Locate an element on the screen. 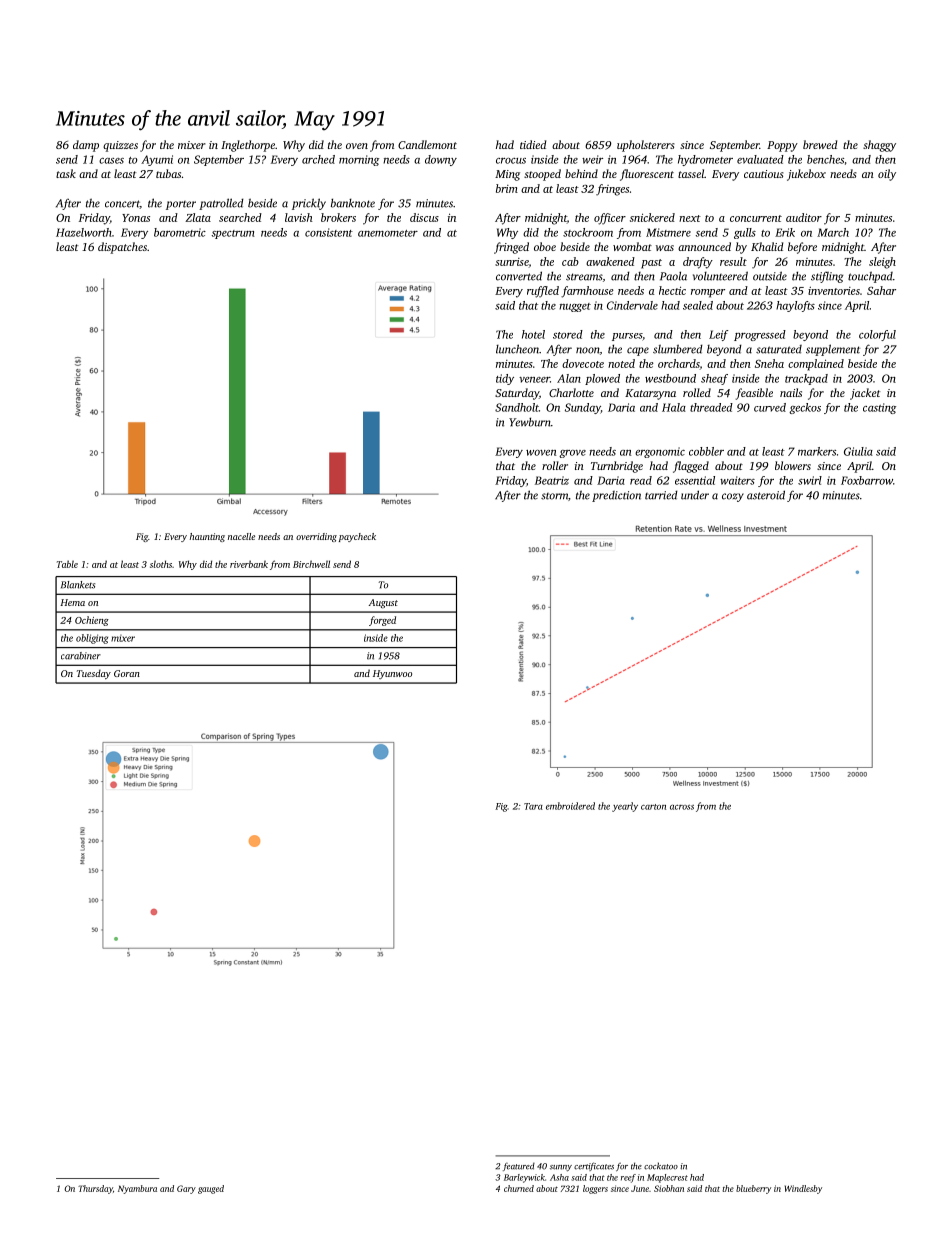  gauged is located at coordinates (211, 1189).
